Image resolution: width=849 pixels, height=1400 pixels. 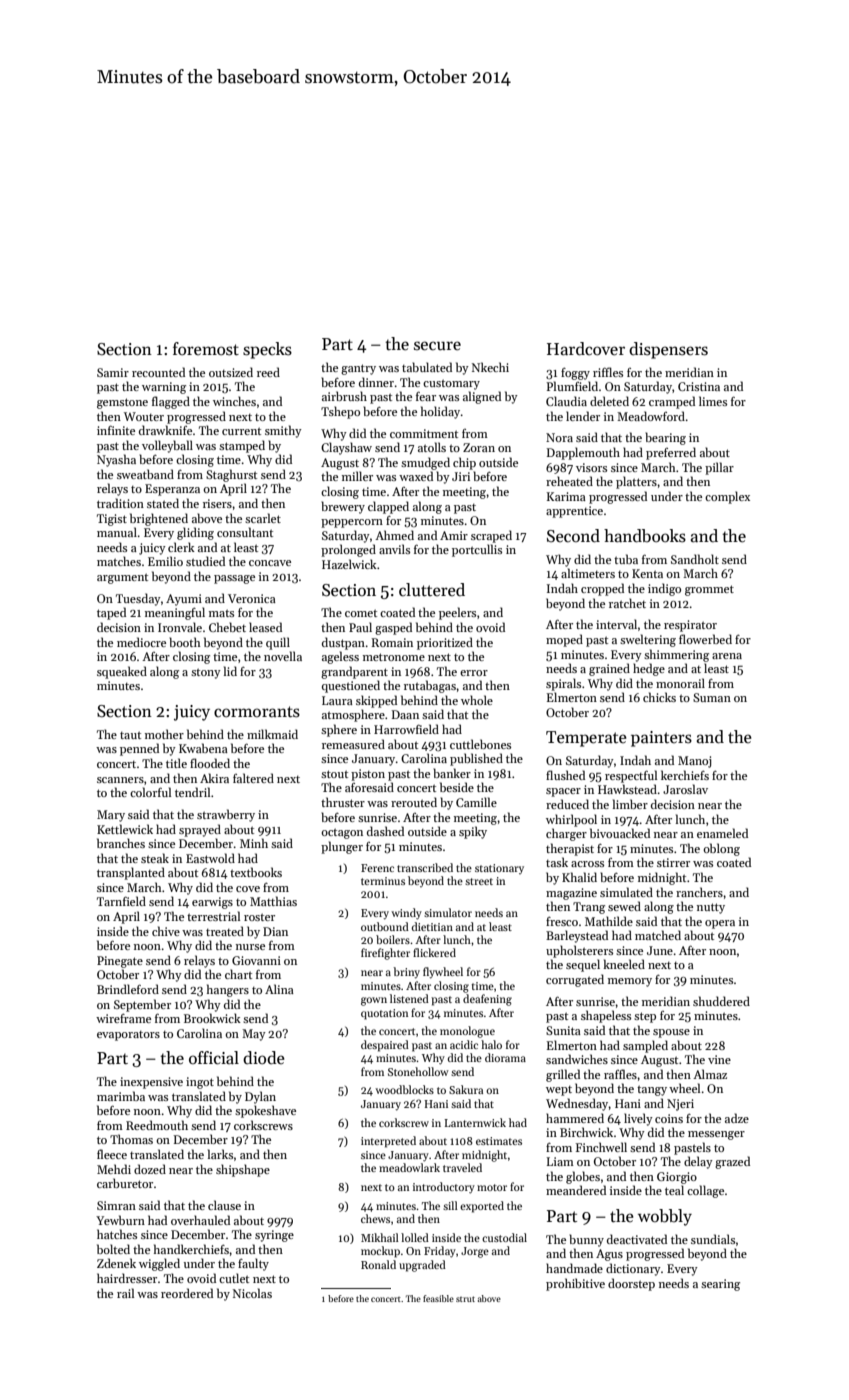 What do you see at coordinates (475, 1252) in the screenshot?
I see `Jorge` at bounding box center [475, 1252].
